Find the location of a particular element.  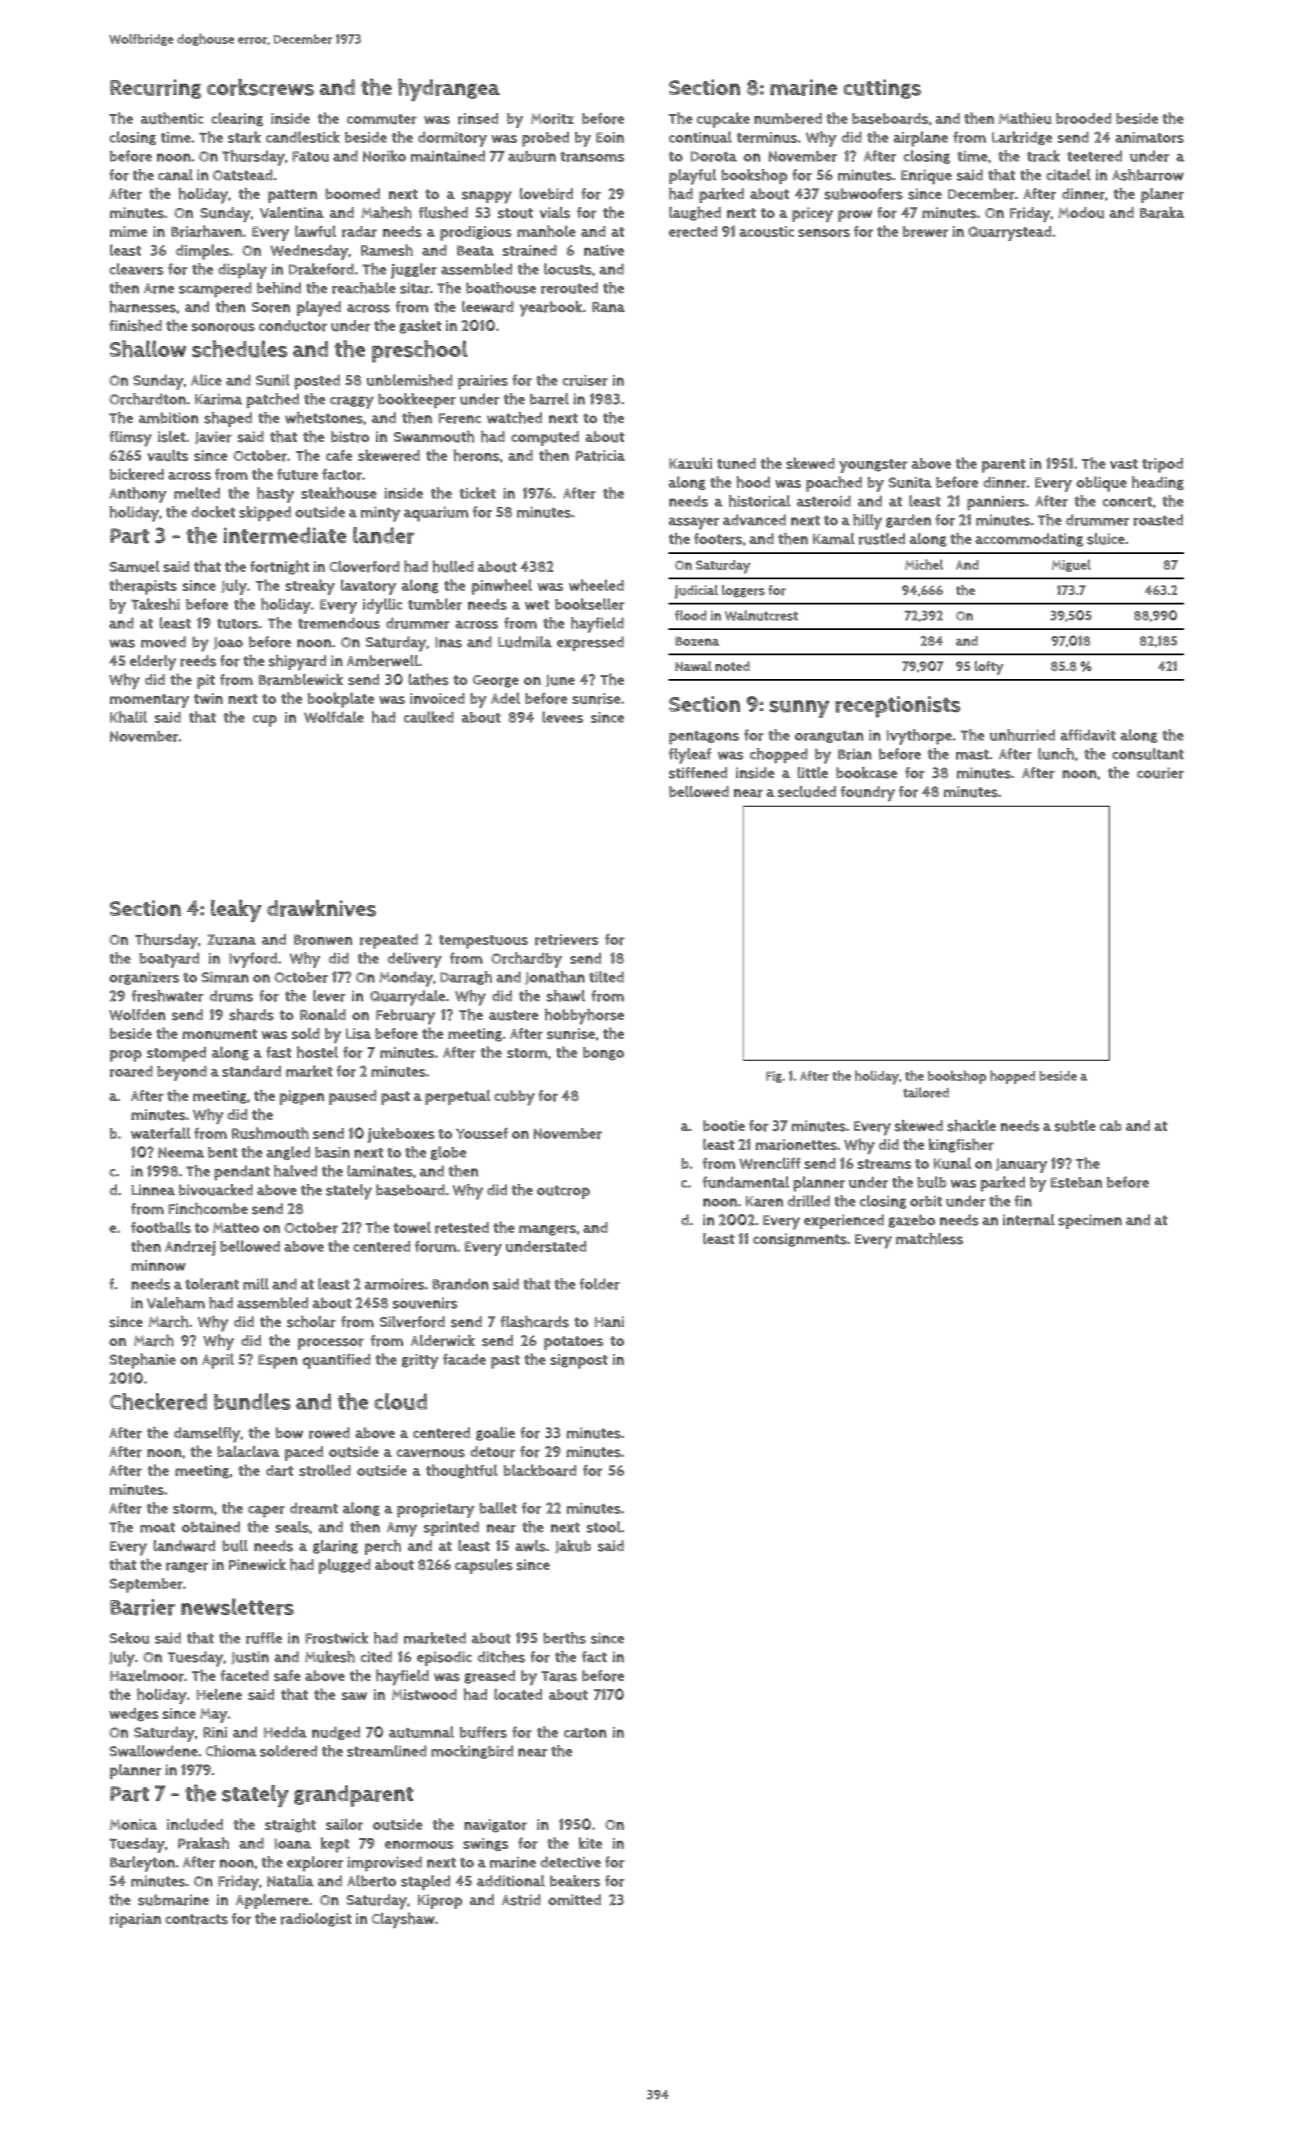

mangers is located at coordinates (547, 1230).
